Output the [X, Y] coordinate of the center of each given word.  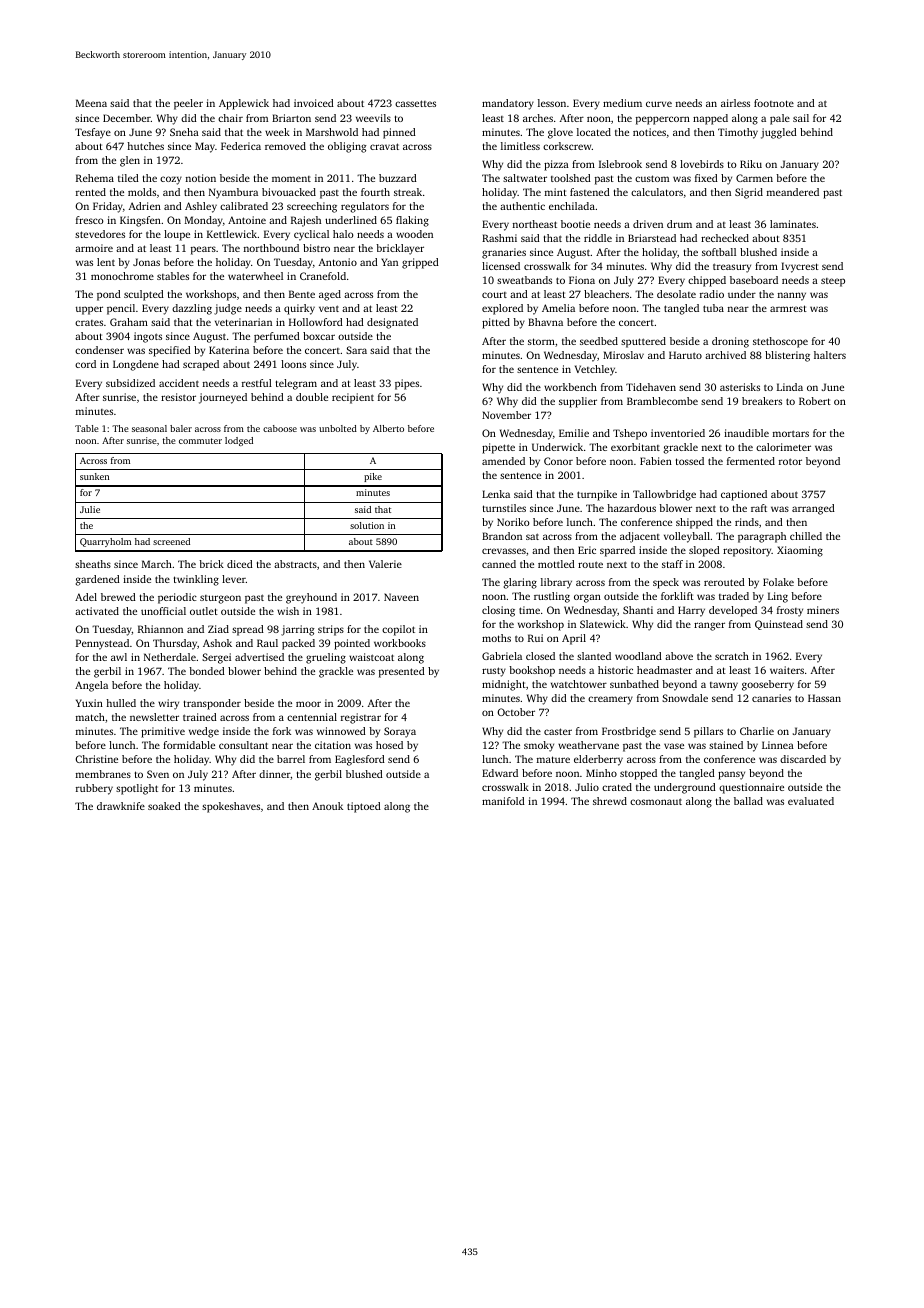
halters [830, 355]
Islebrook [620, 164]
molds [142, 192]
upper [89, 310]
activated [97, 611]
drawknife [121, 806]
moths [496, 638]
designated [392, 323]
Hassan [824, 698]
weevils [373, 118]
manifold [503, 801]
